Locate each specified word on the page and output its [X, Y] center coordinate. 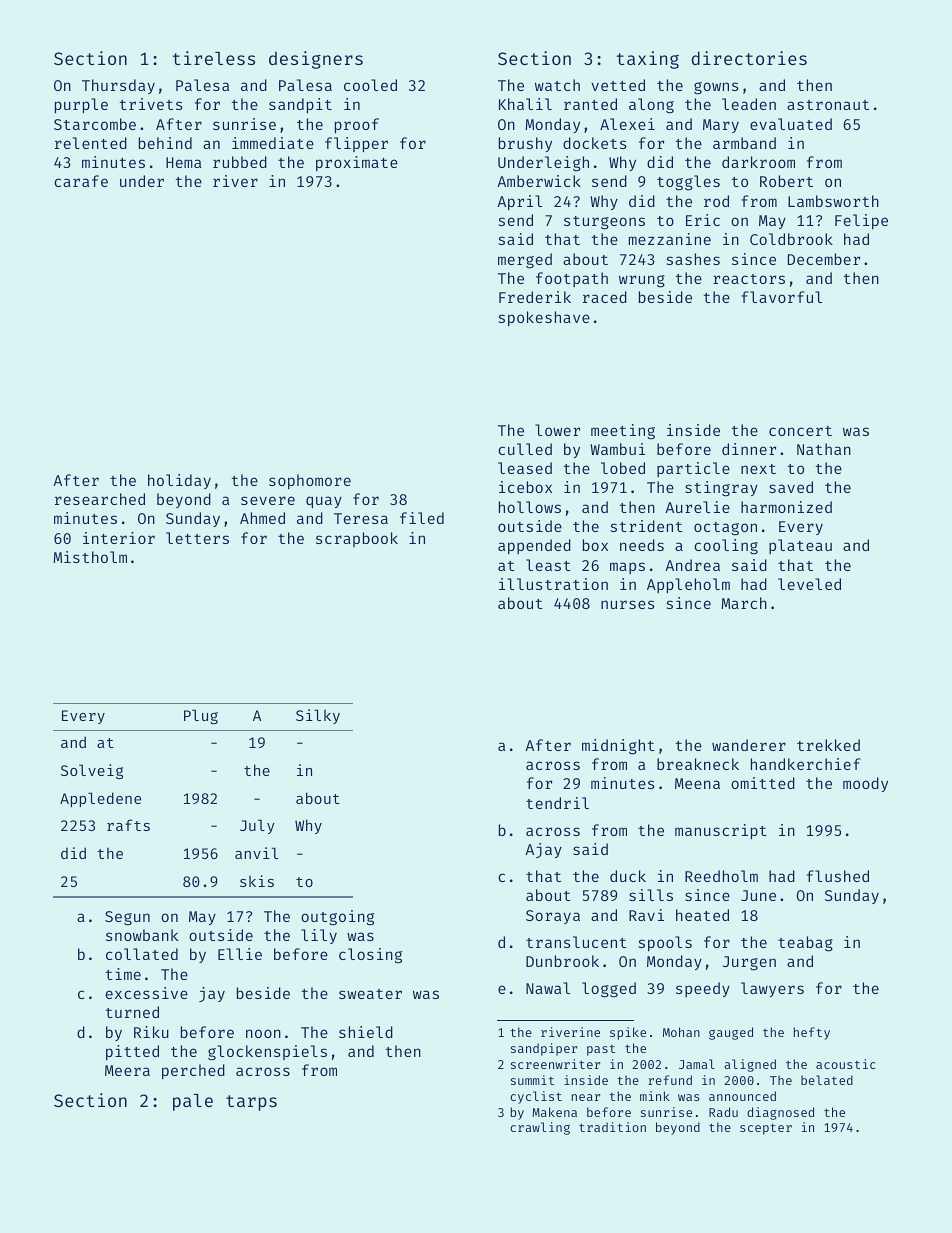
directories [749, 58]
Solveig [92, 771]
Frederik [535, 297]
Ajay [543, 850]
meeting [623, 432]
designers [316, 60]
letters [197, 538]
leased [525, 468]
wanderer [749, 745]
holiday [179, 481]
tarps [251, 1103]
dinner [749, 449]
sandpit [300, 105]
